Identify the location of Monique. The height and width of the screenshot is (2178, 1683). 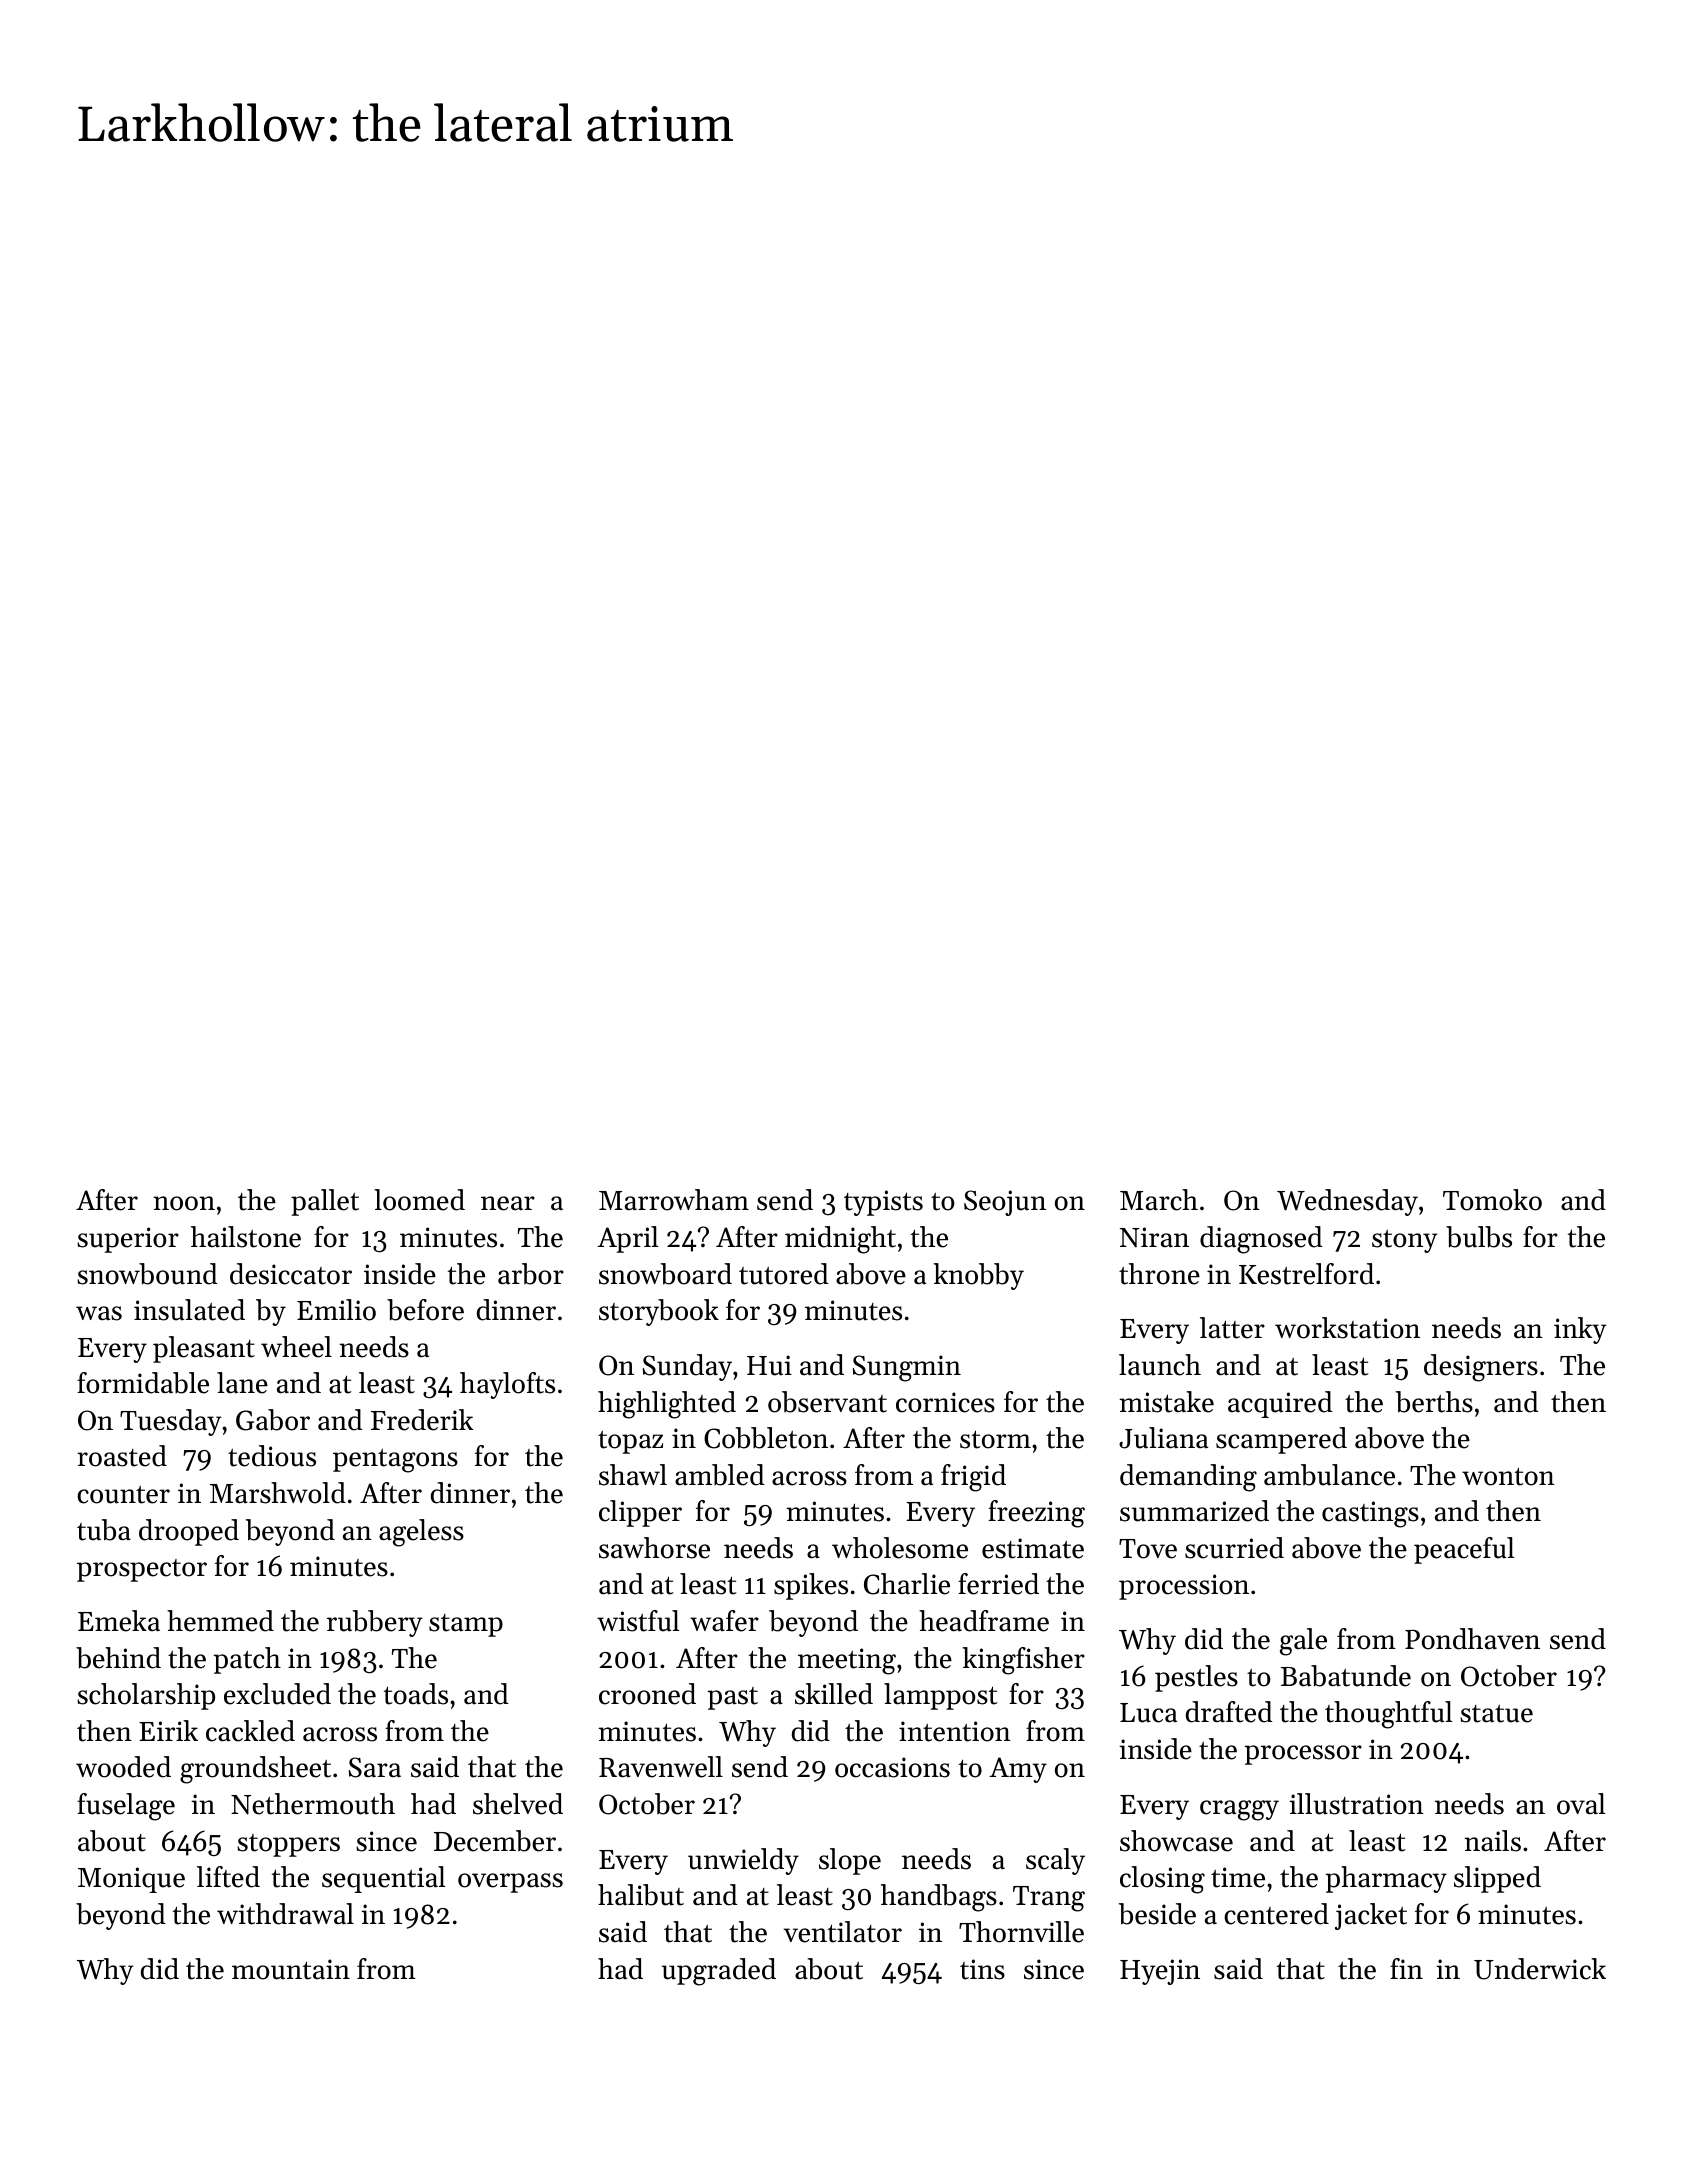
(131, 1880).
